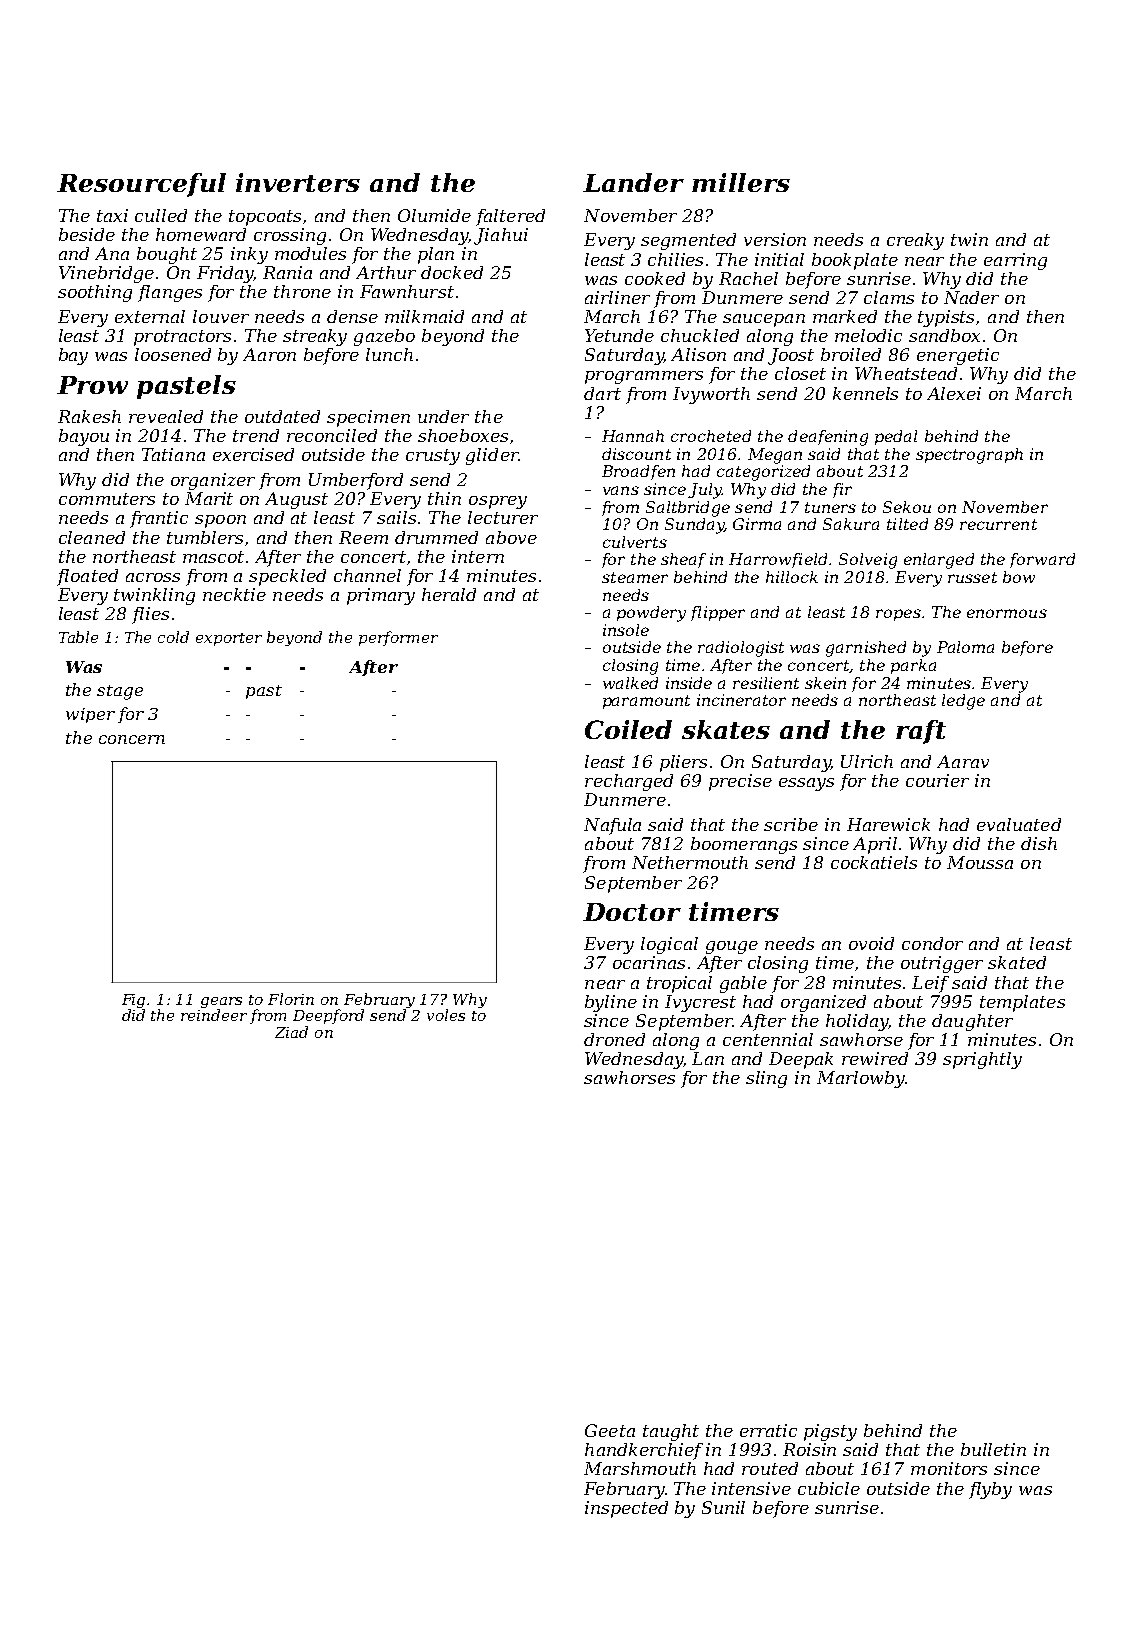 The width and height of the screenshot is (1135, 1644). What do you see at coordinates (626, 1509) in the screenshot?
I see `inspected` at bounding box center [626, 1509].
